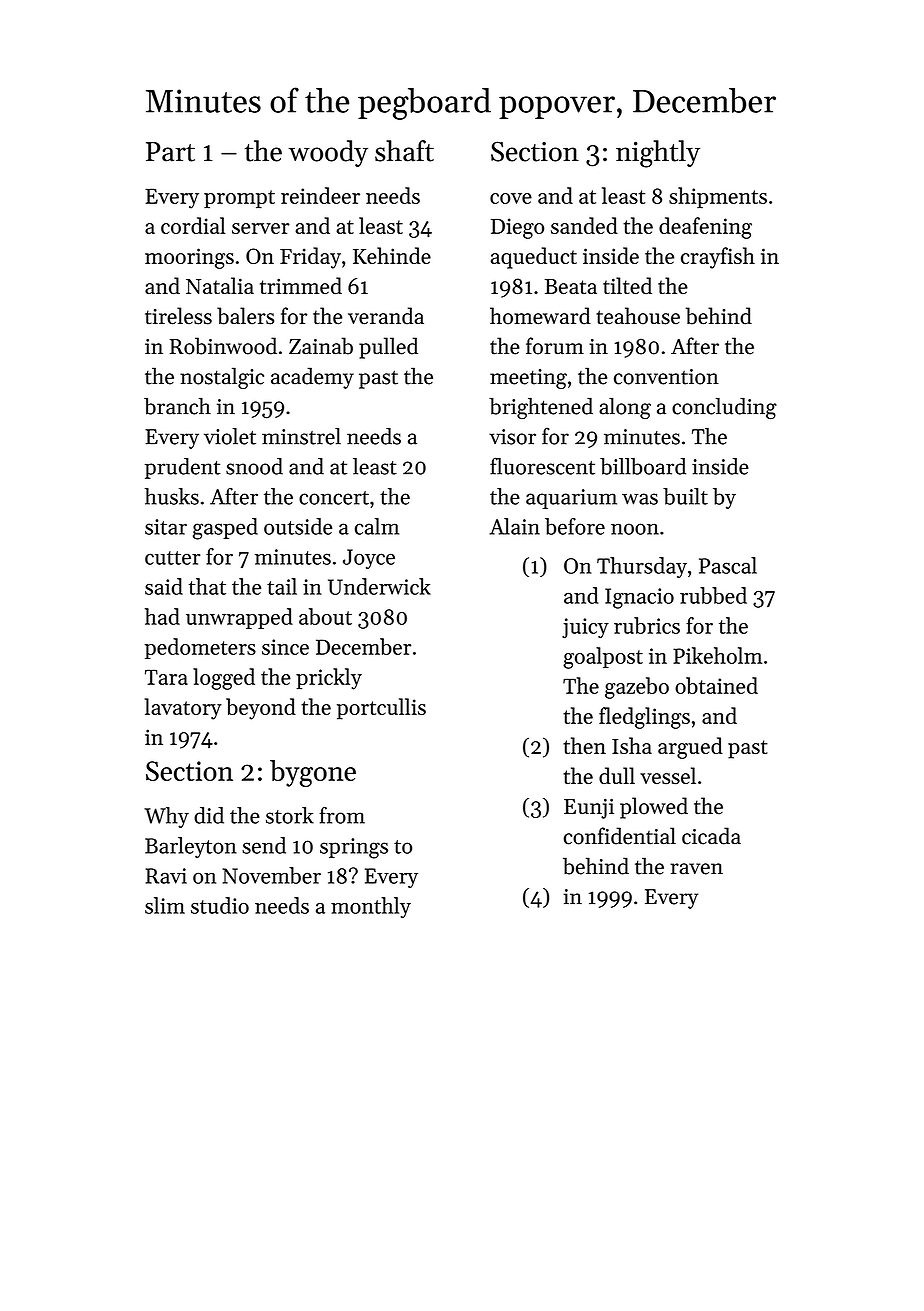 This image has width=924, height=1311. I want to click on cove, so click(511, 198).
